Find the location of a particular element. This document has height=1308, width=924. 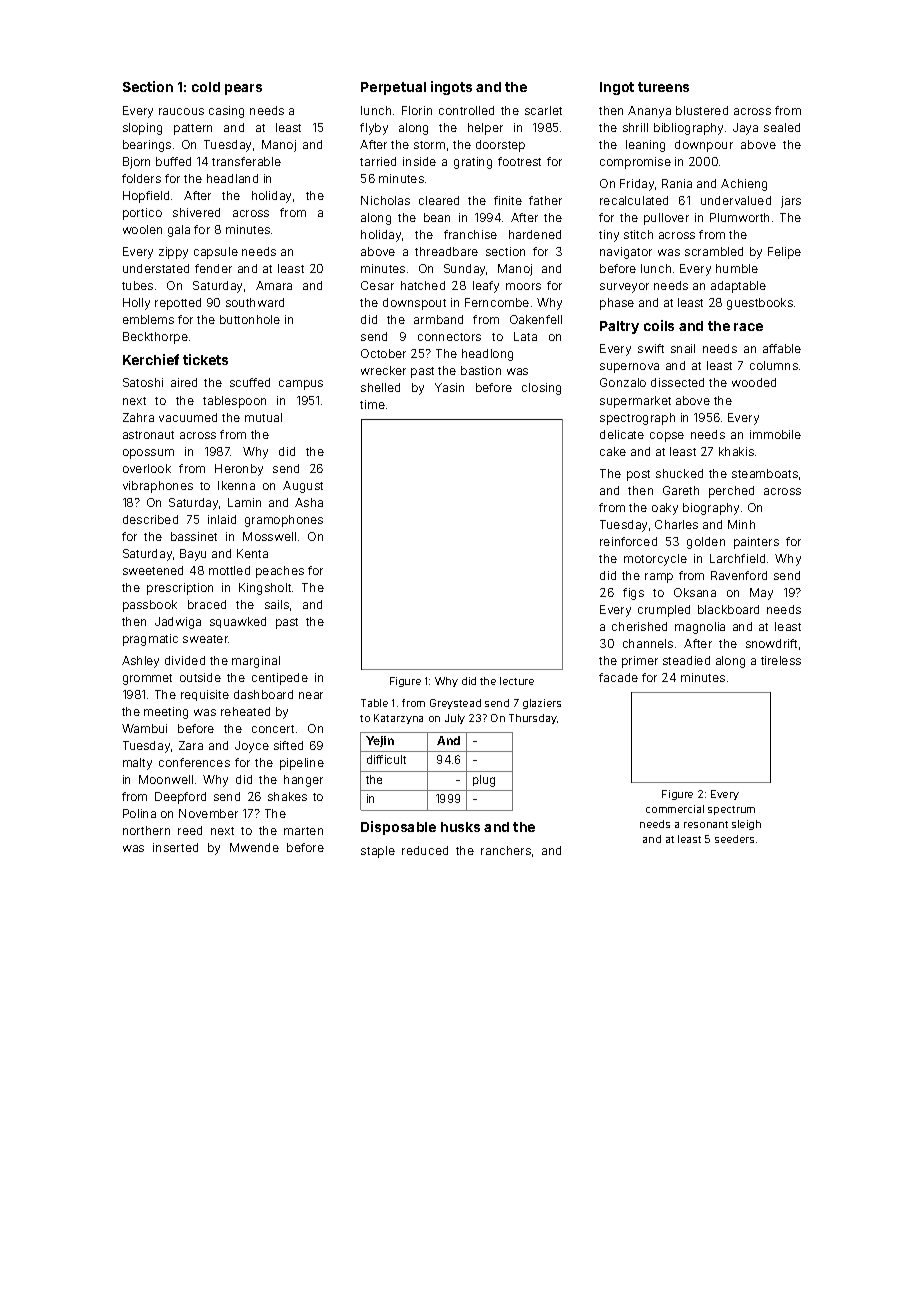

snail is located at coordinates (683, 348).
